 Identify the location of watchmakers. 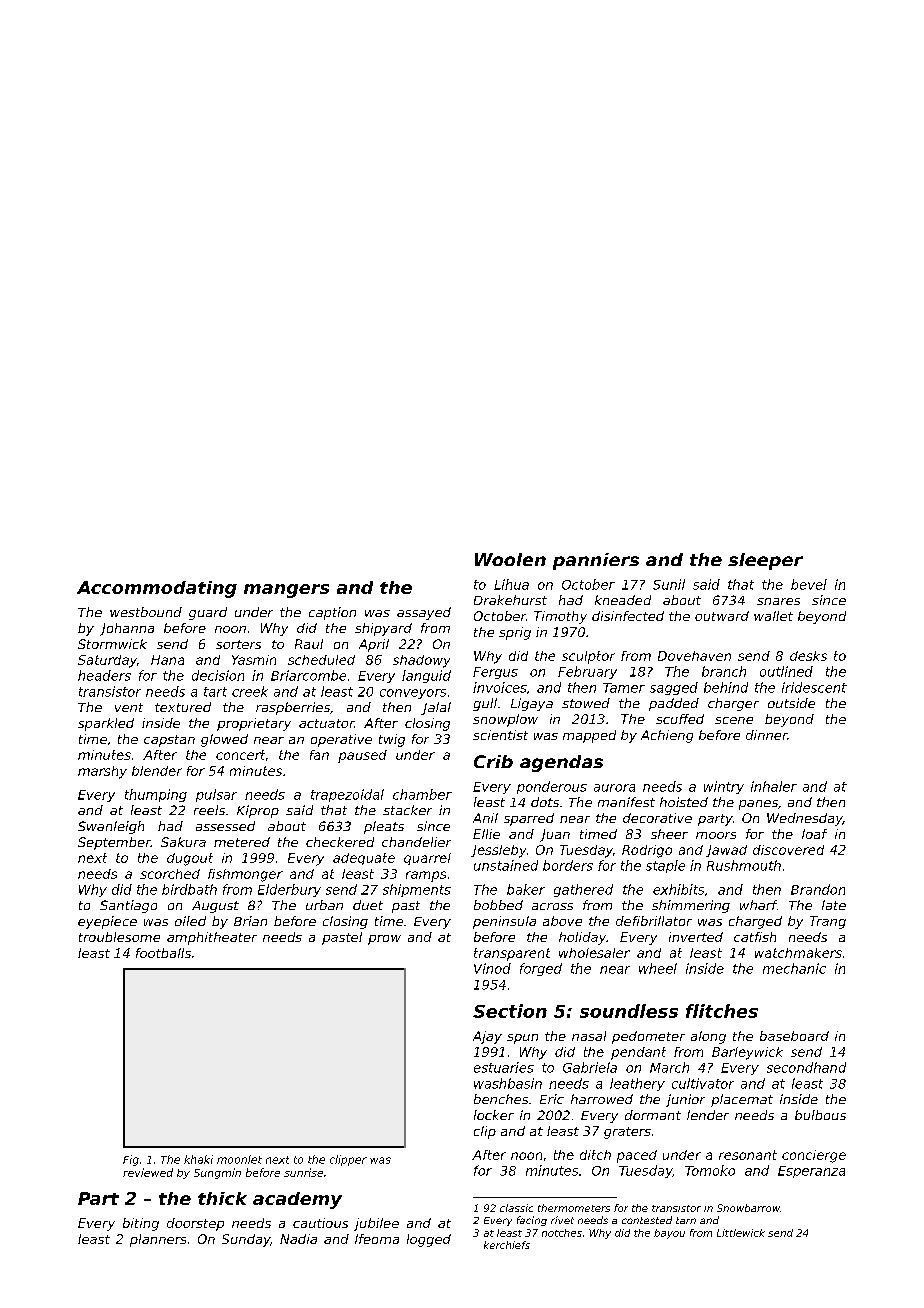
(798, 953).
